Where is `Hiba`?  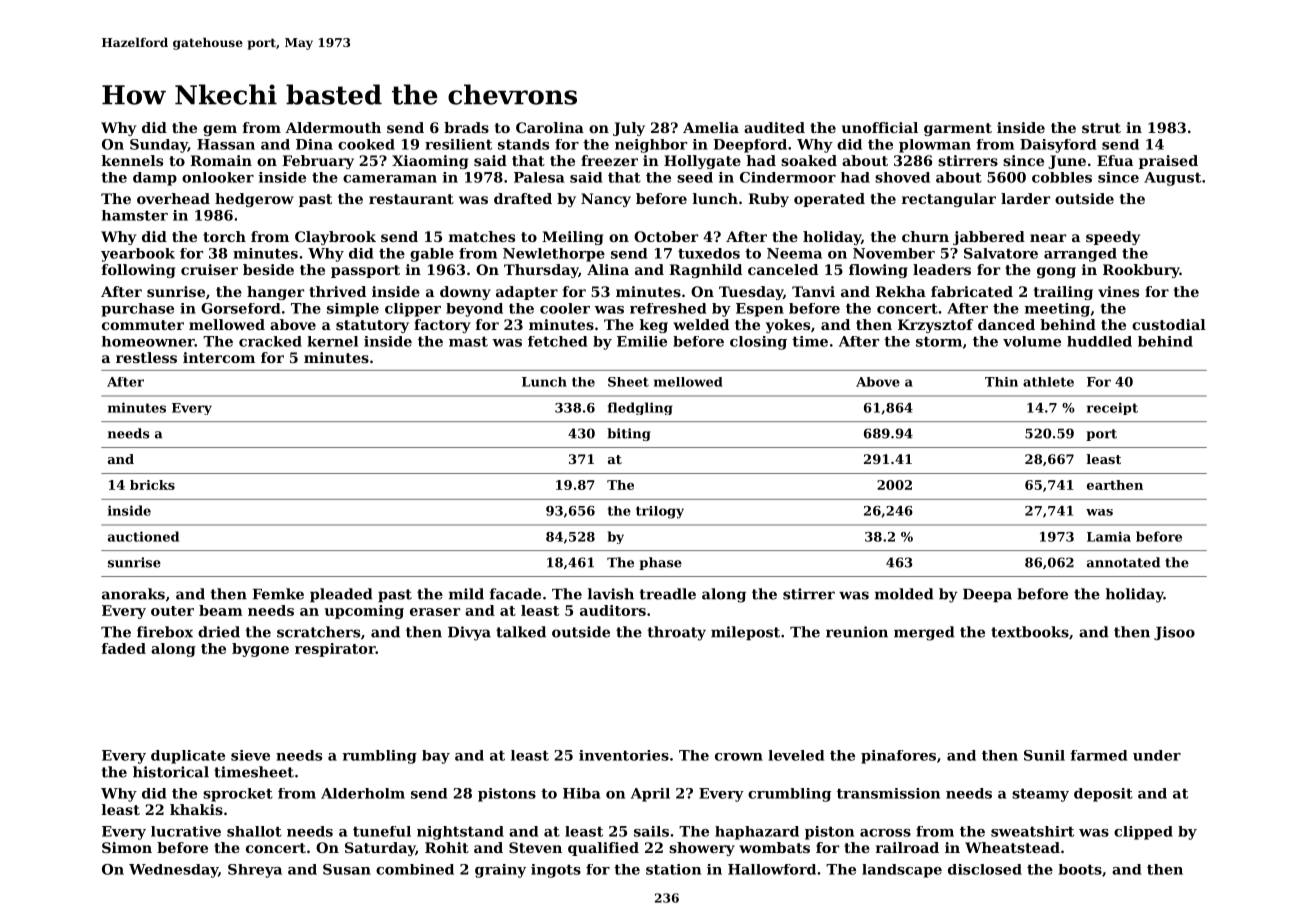 Hiba is located at coordinates (581, 793).
